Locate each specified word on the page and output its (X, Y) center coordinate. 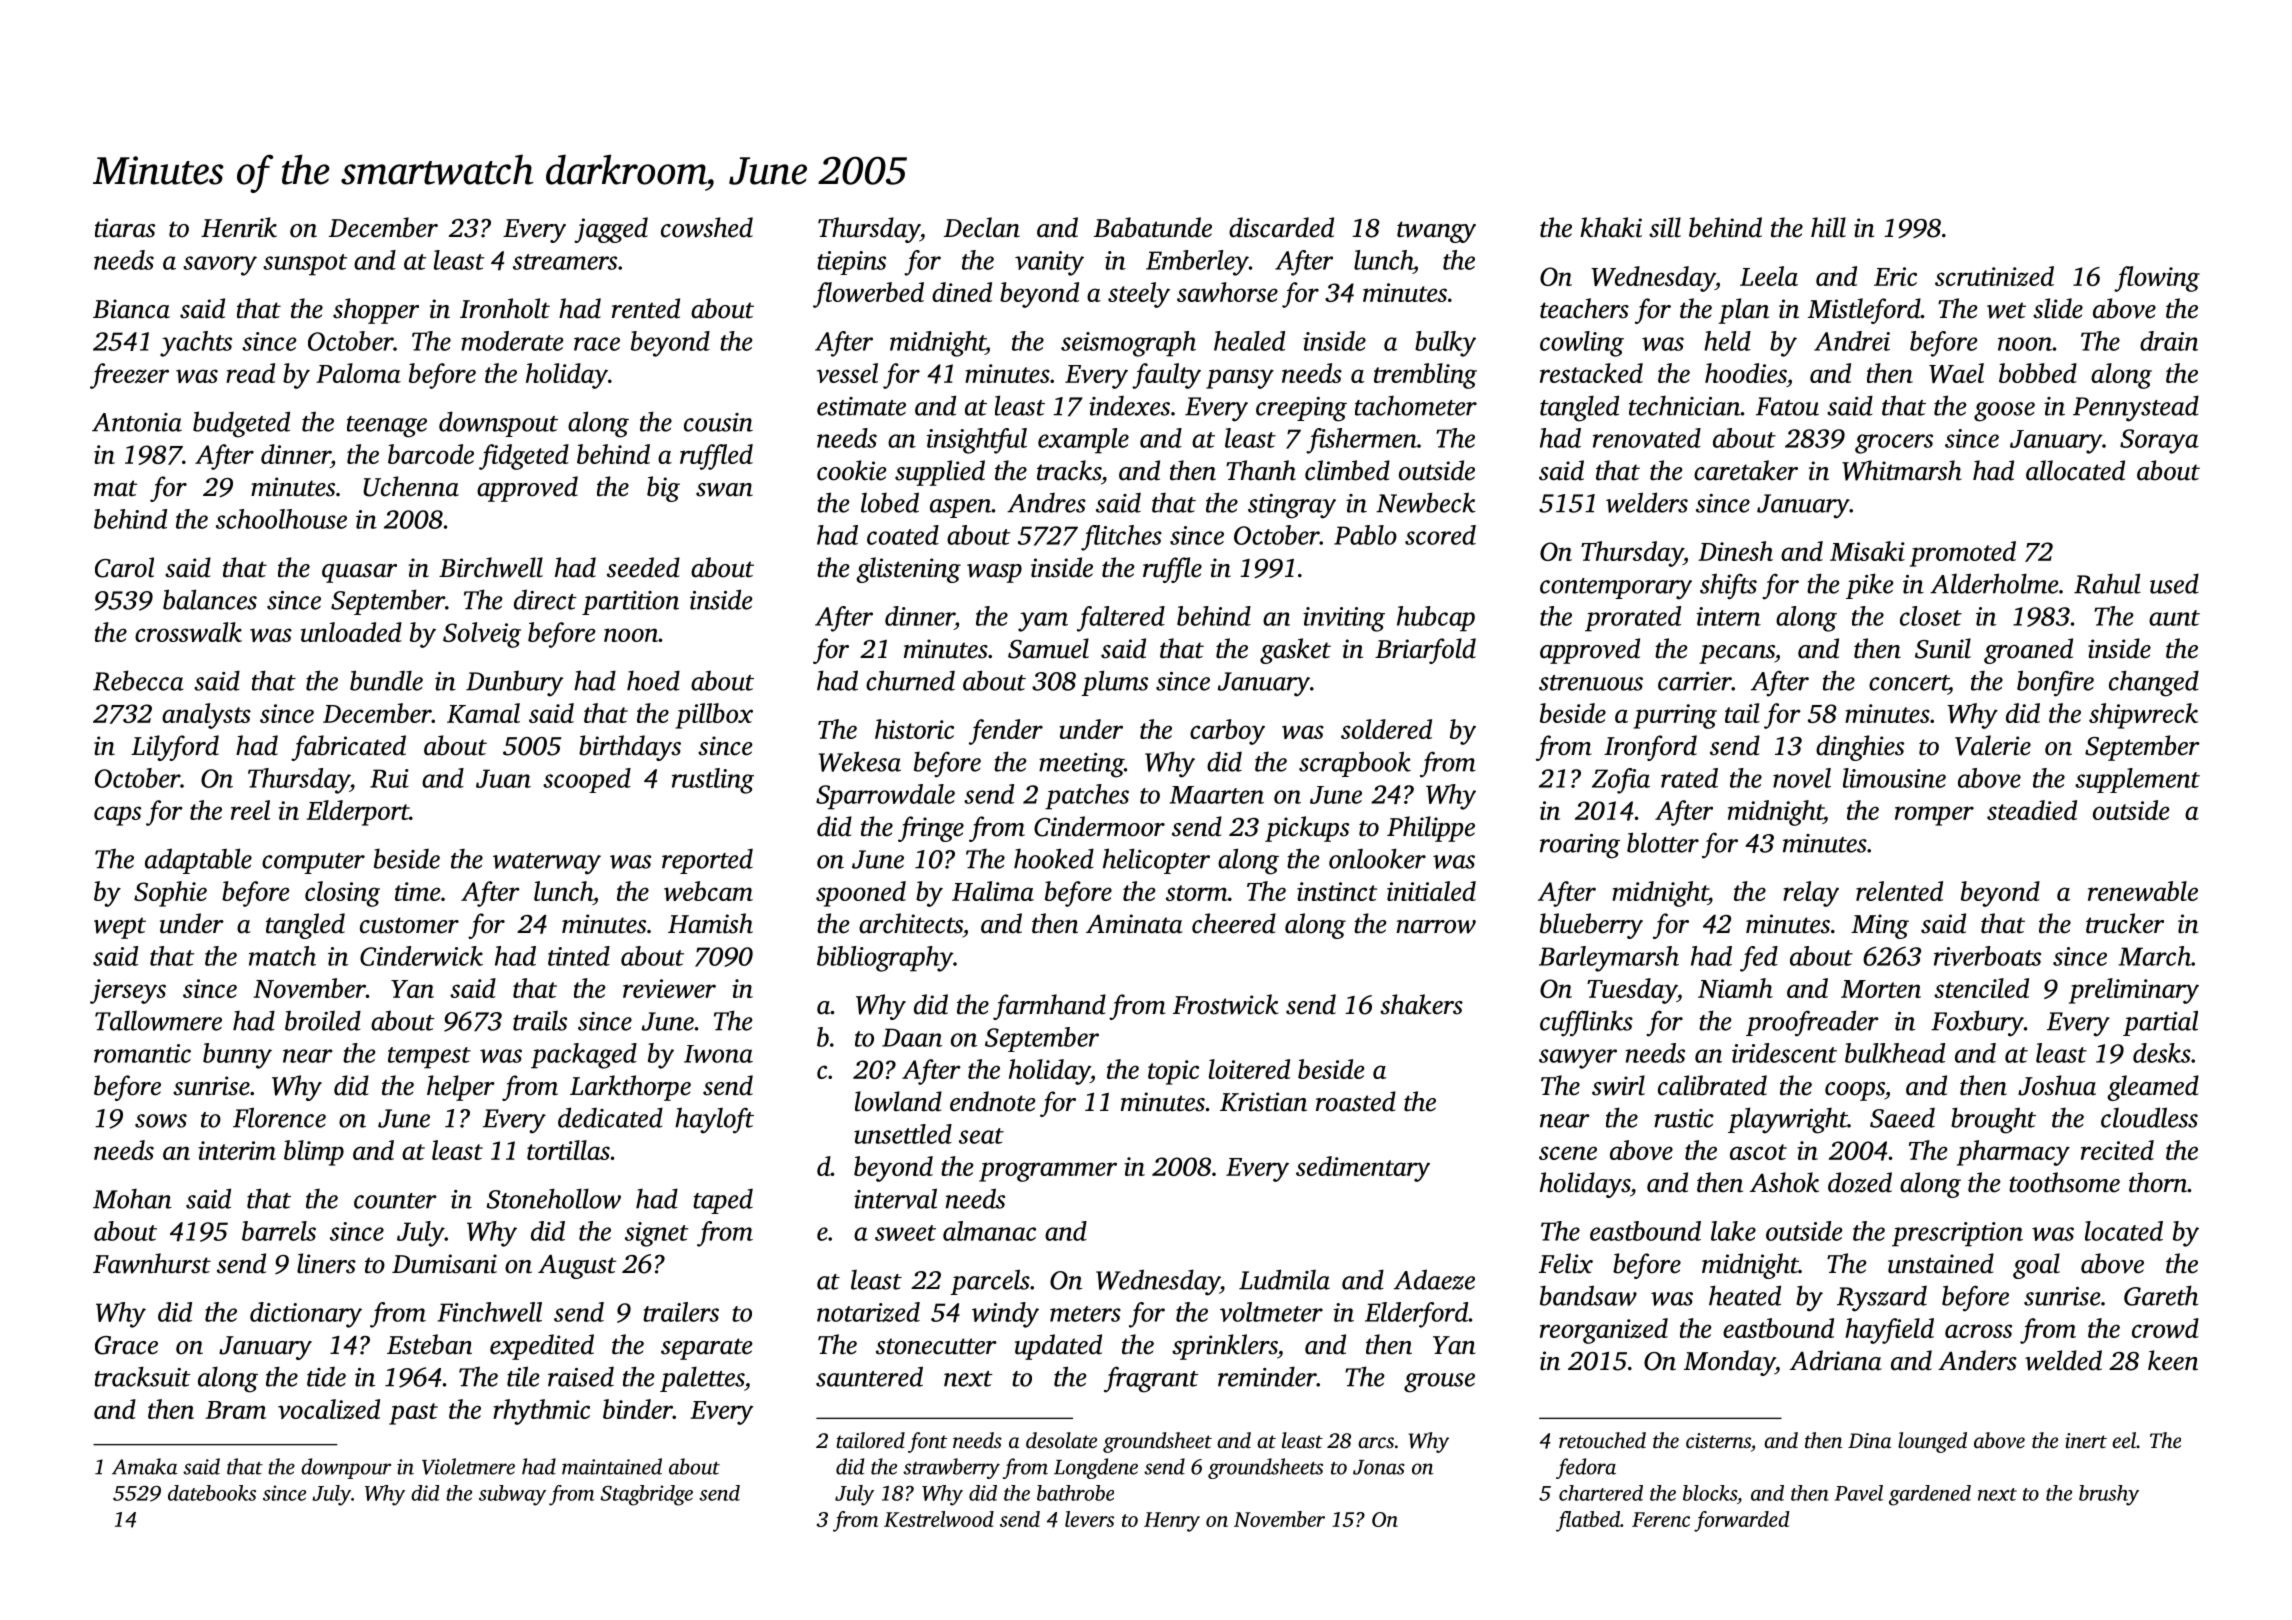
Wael (1956, 373)
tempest (429, 1058)
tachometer (1416, 405)
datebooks (212, 1493)
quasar (359, 573)
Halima (993, 891)
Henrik (239, 227)
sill (1665, 227)
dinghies (1860, 748)
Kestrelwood (939, 1519)
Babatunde (1153, 227)
